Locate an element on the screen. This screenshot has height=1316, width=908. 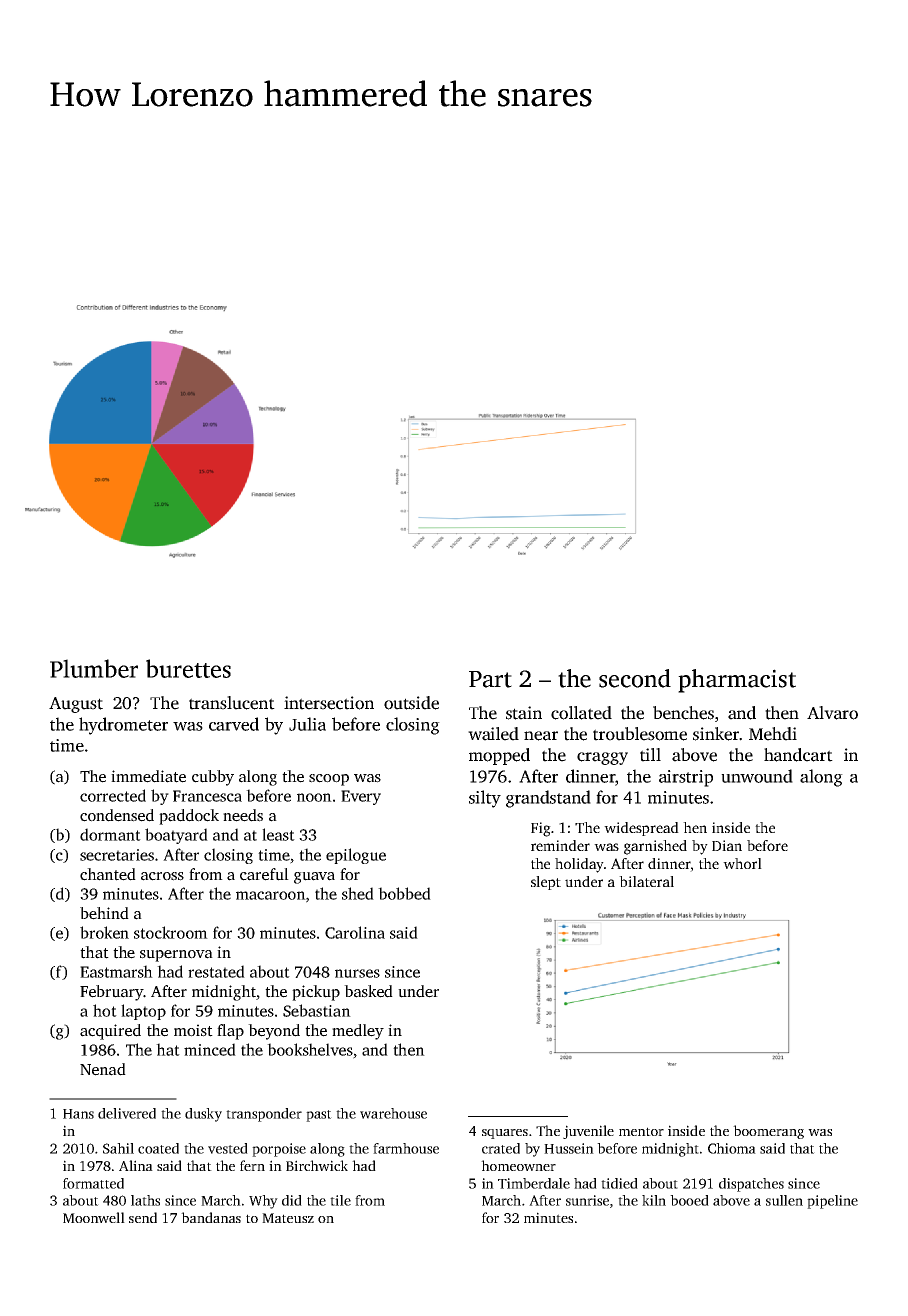
burettes is located at coordinates (188, 668).
